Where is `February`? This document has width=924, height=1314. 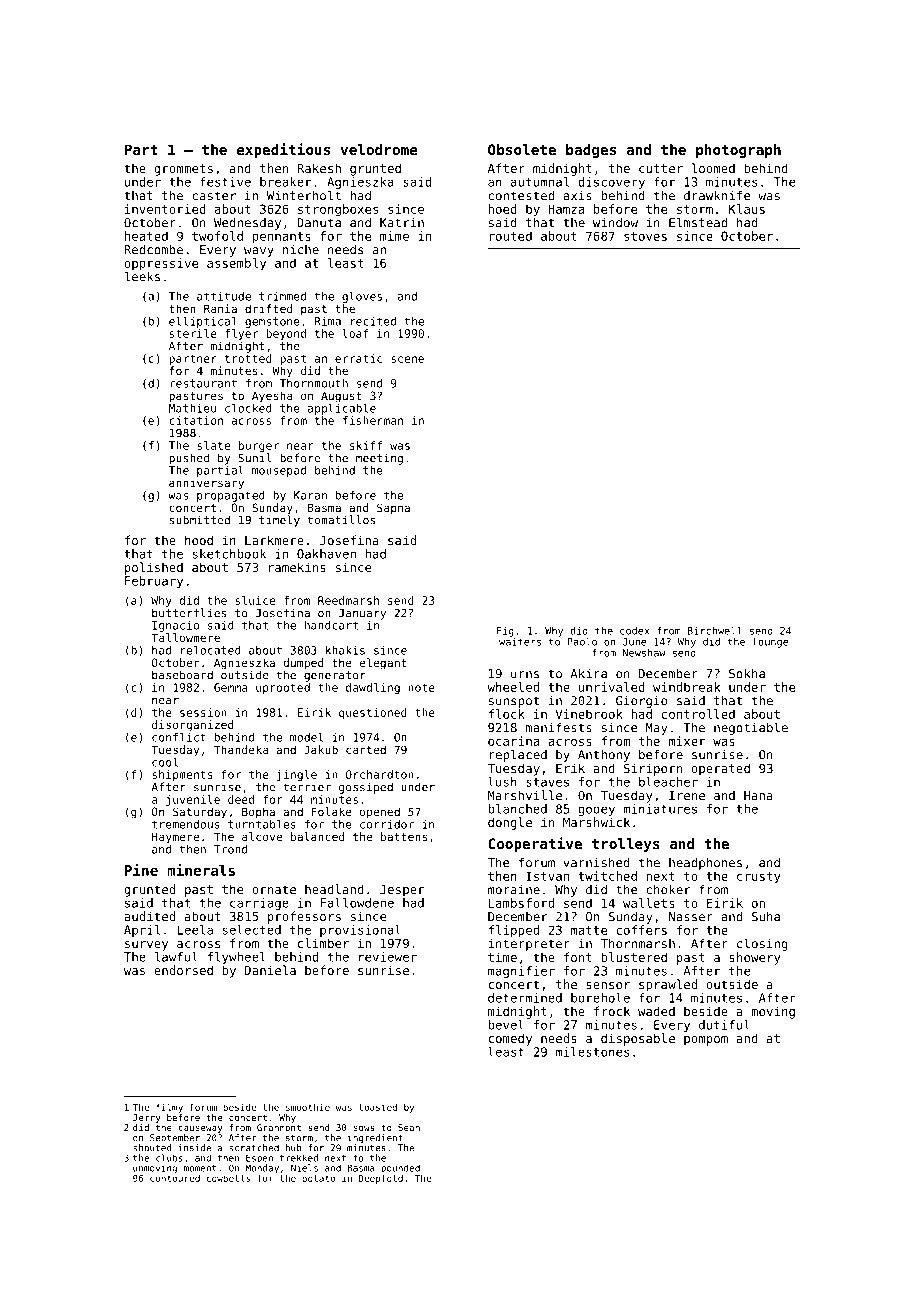 February is located at coordinates (154, 582).
